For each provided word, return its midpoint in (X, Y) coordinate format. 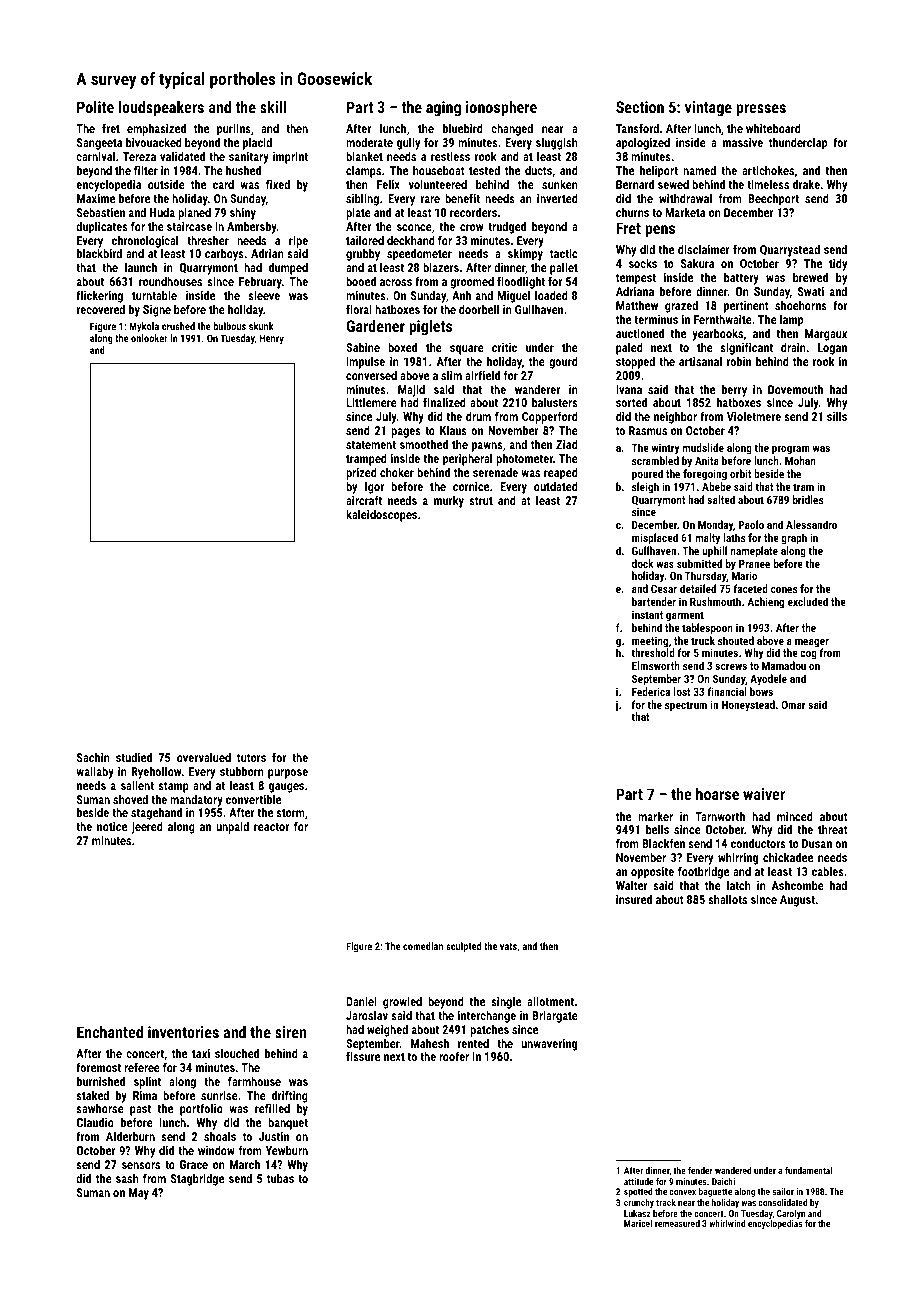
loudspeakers (161, 109)
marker (655, 816)
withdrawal (685, 198)
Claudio (95, 1122)
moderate (369, 142)
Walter (632, 885)
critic (504, 347)
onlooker (149, 338)
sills (837, 416)
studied (134, 757)
